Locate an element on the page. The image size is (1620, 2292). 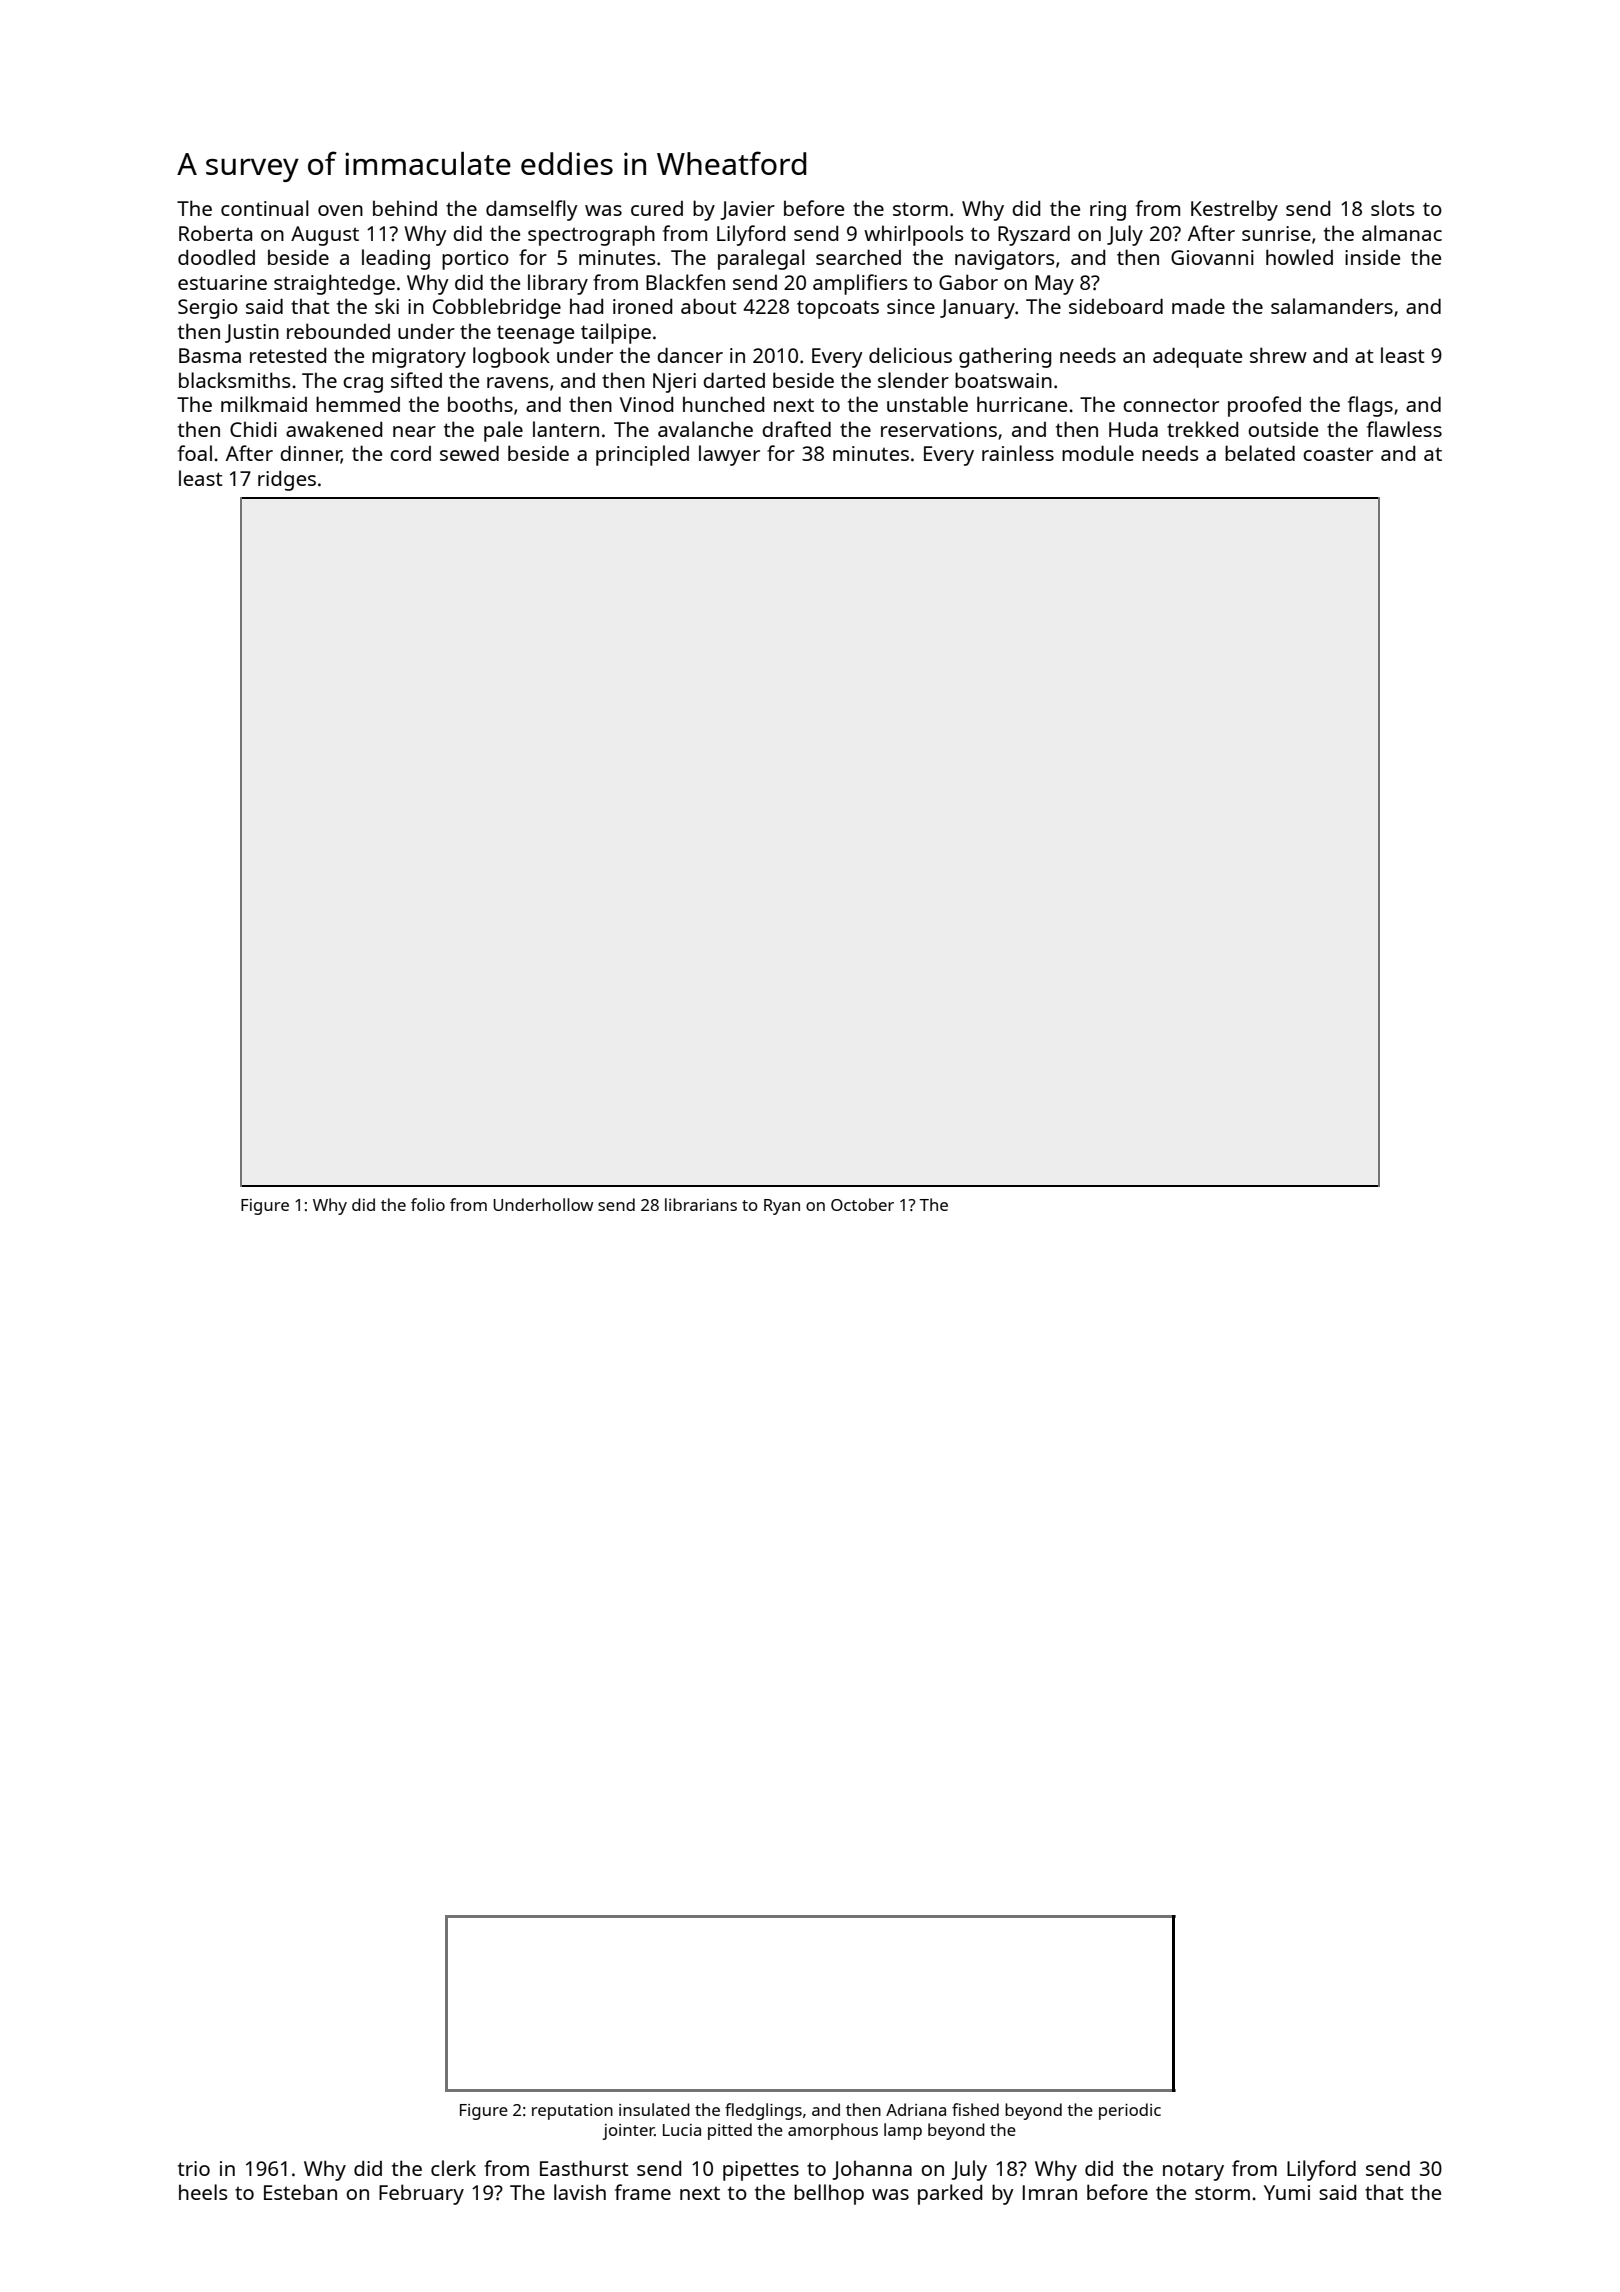
bellhop is located at coordinates (829, 2194).
